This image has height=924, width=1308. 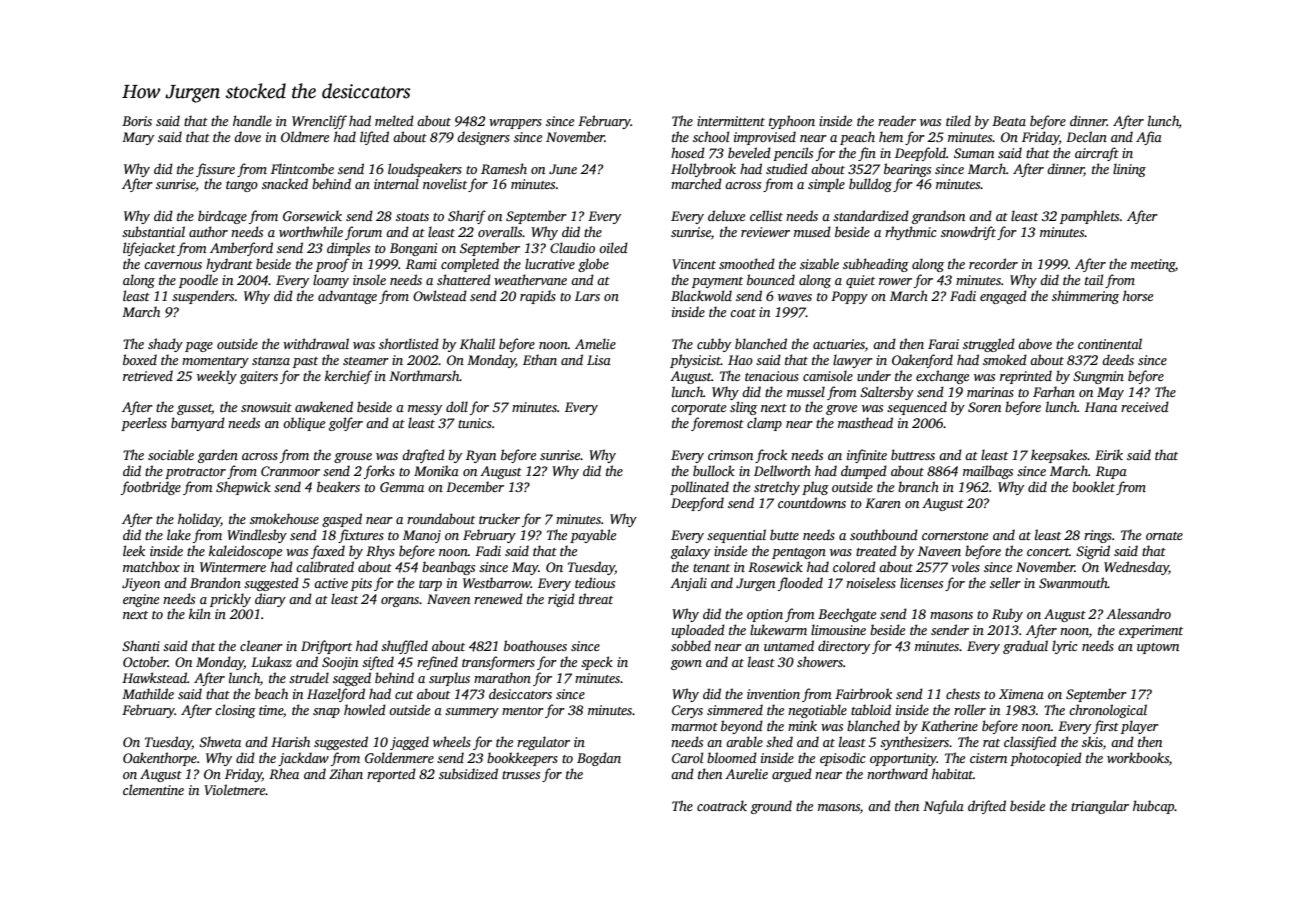 What do you see at coordinates (500, 231) in the image?
I see `overalls` at bounding box center [500, 231].
